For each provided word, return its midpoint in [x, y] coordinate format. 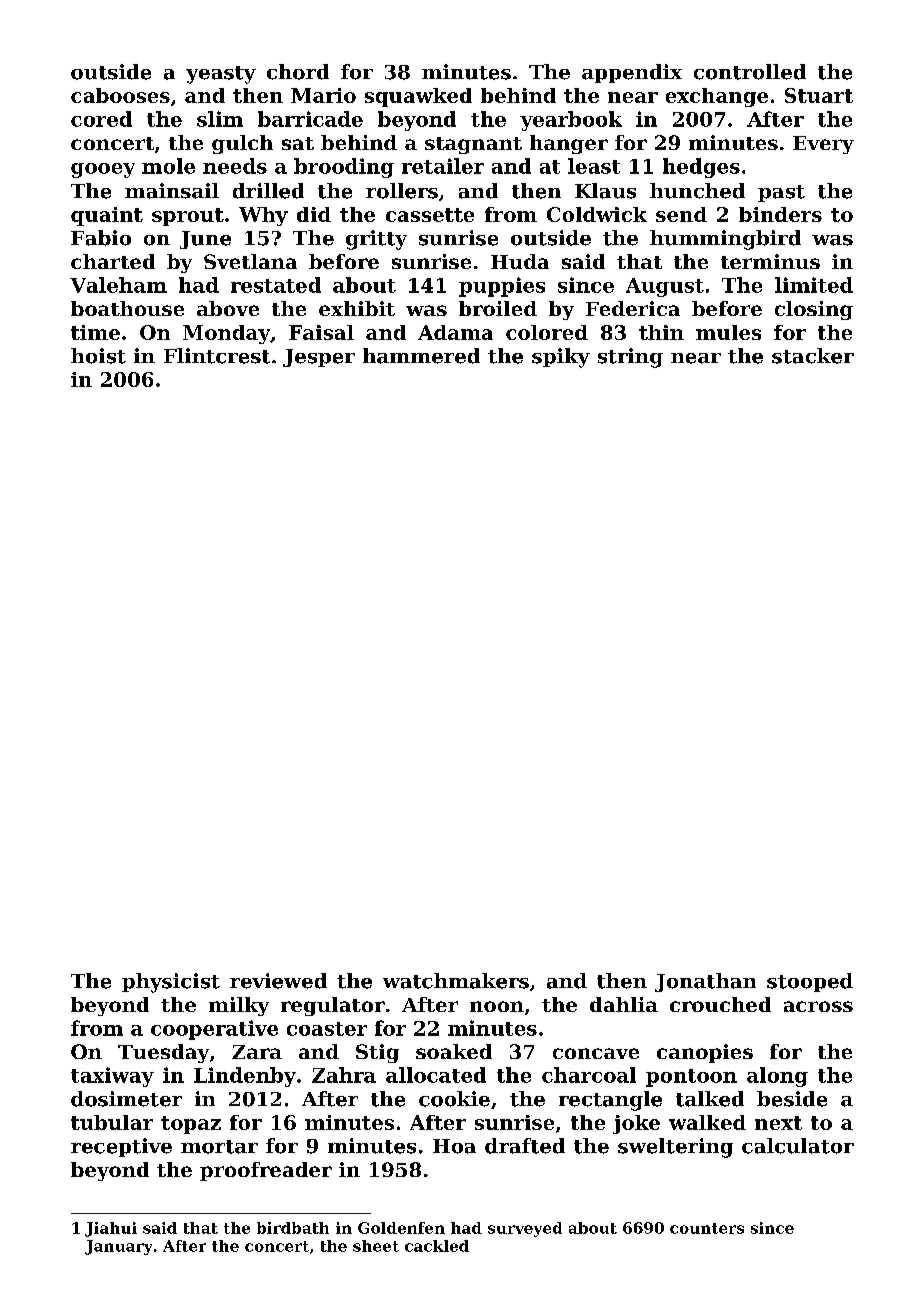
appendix [632, 73]
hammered [421, 356]
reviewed [278, 981]
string [630, 358]
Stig [377, 1053]
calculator [798, 1146]
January [118, 1247]
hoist [98, 356]
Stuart [819, 95]
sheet [376, 1246]
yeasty [221, 75]
